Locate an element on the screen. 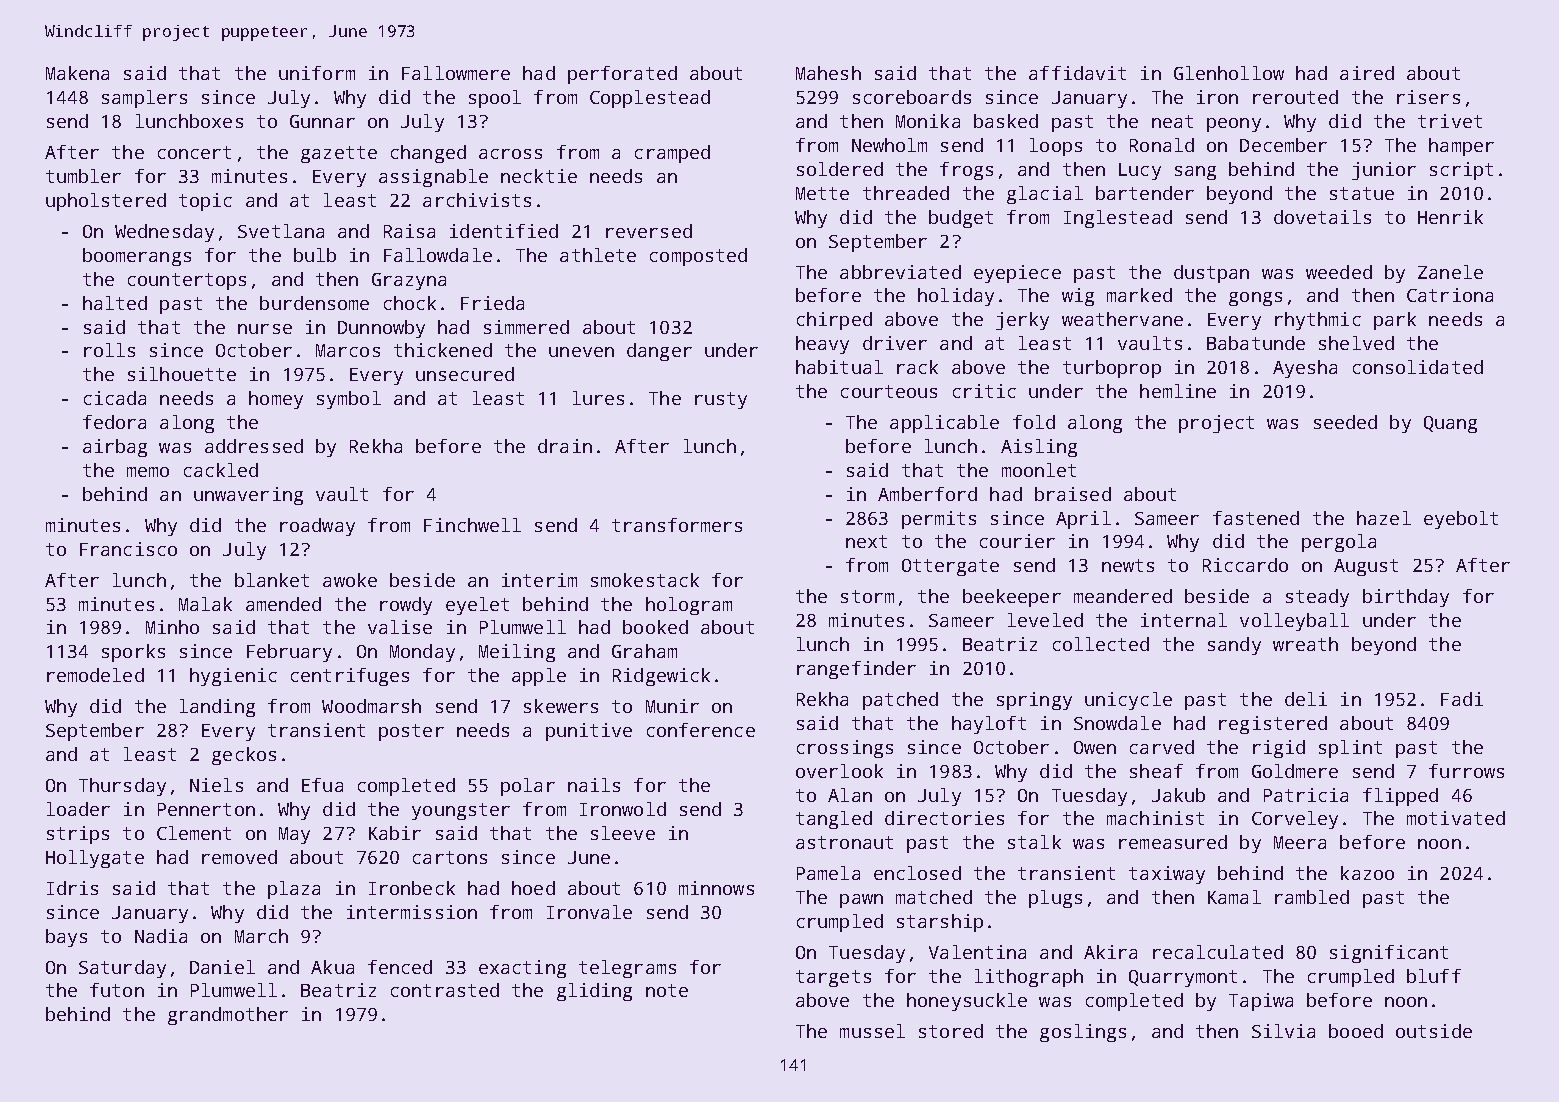 The width and height of the screenshot is (1559, 1102). Fallowmere is located at coordinates (456, 73).
